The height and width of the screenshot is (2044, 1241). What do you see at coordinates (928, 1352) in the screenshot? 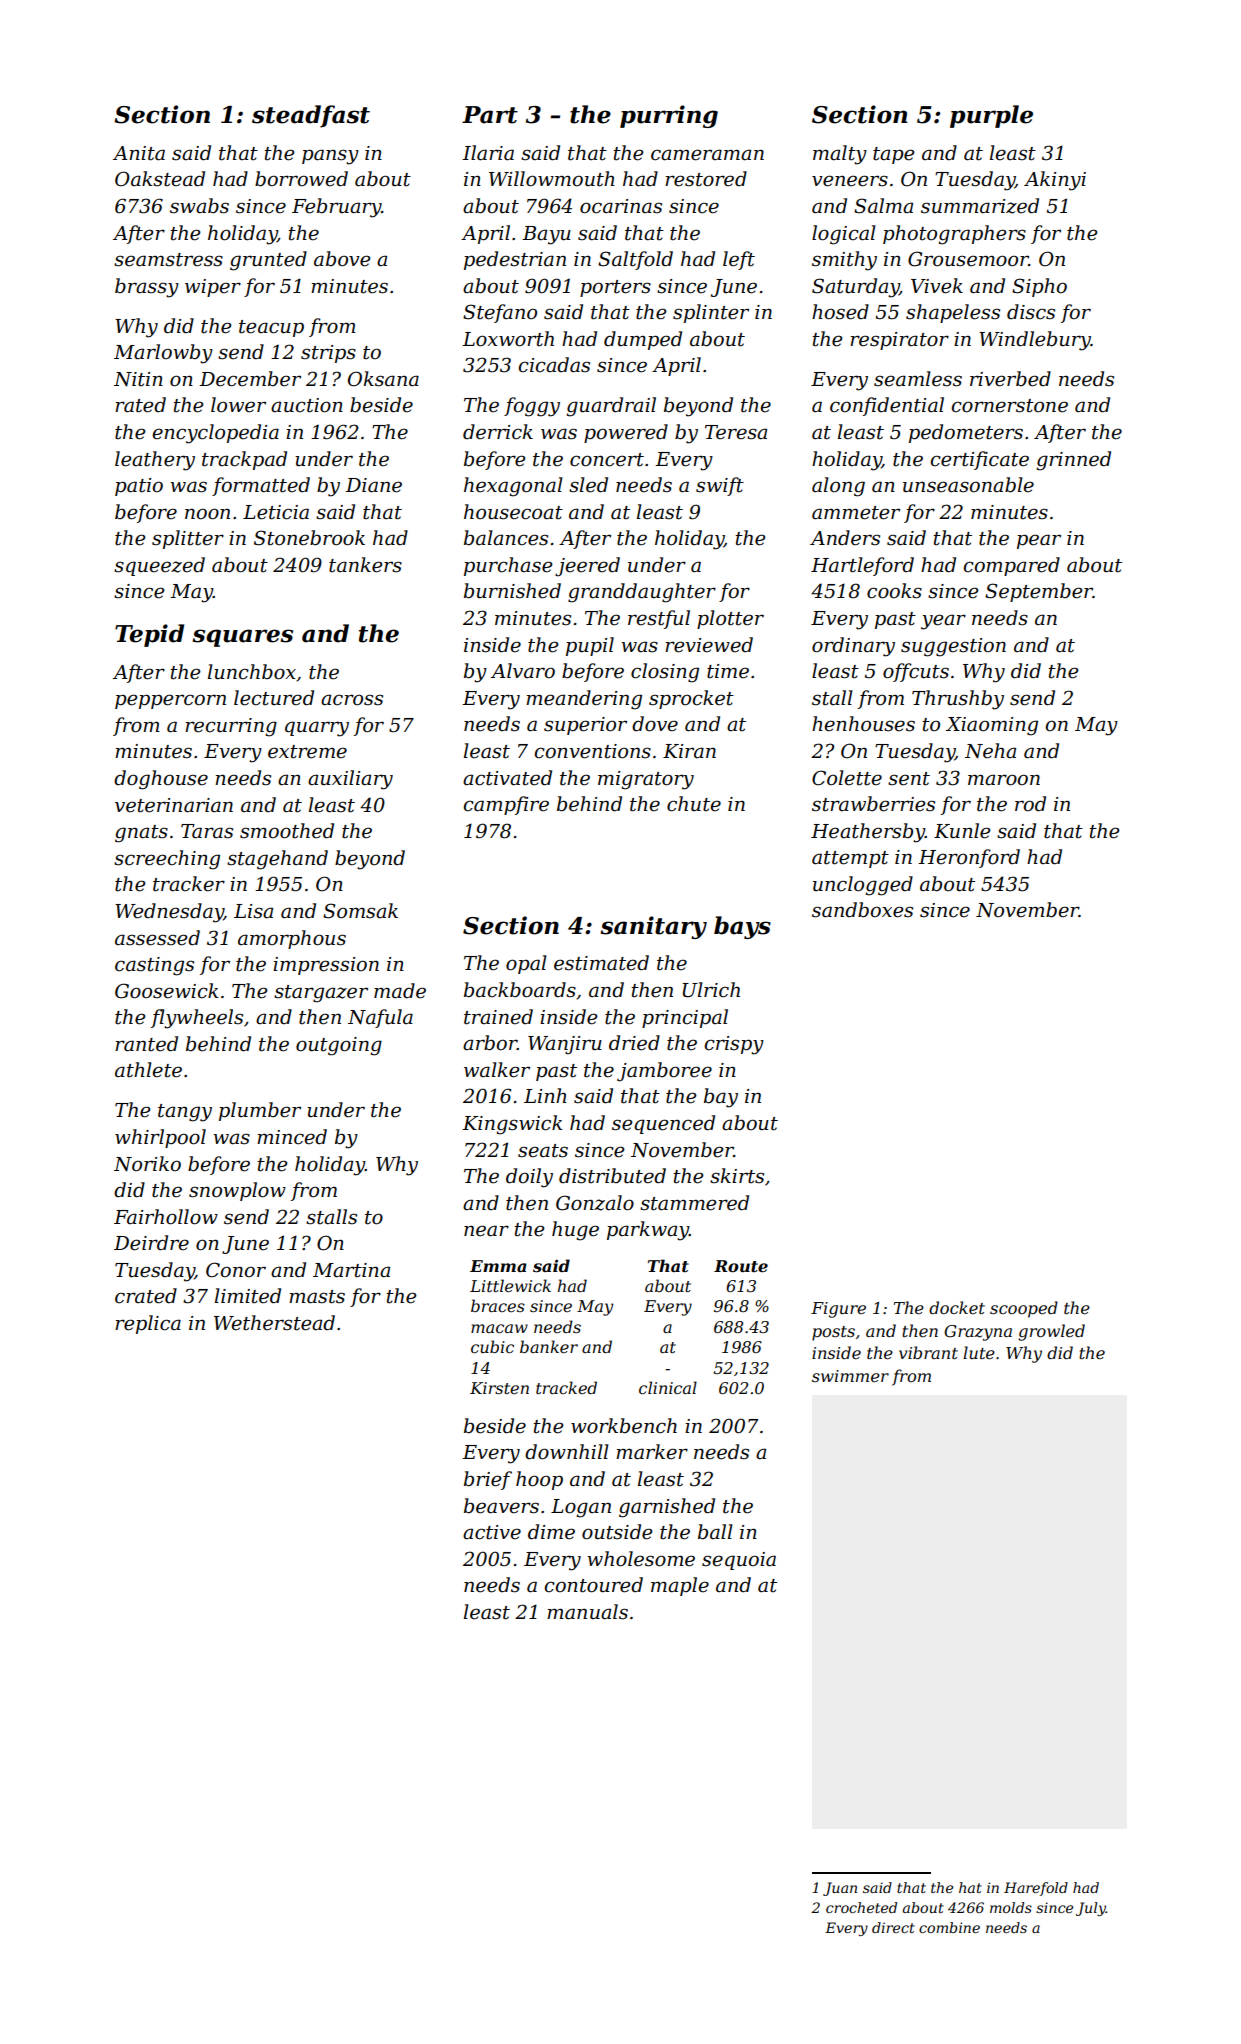
I see `vibrant` at bounding box center [928, 1352].
